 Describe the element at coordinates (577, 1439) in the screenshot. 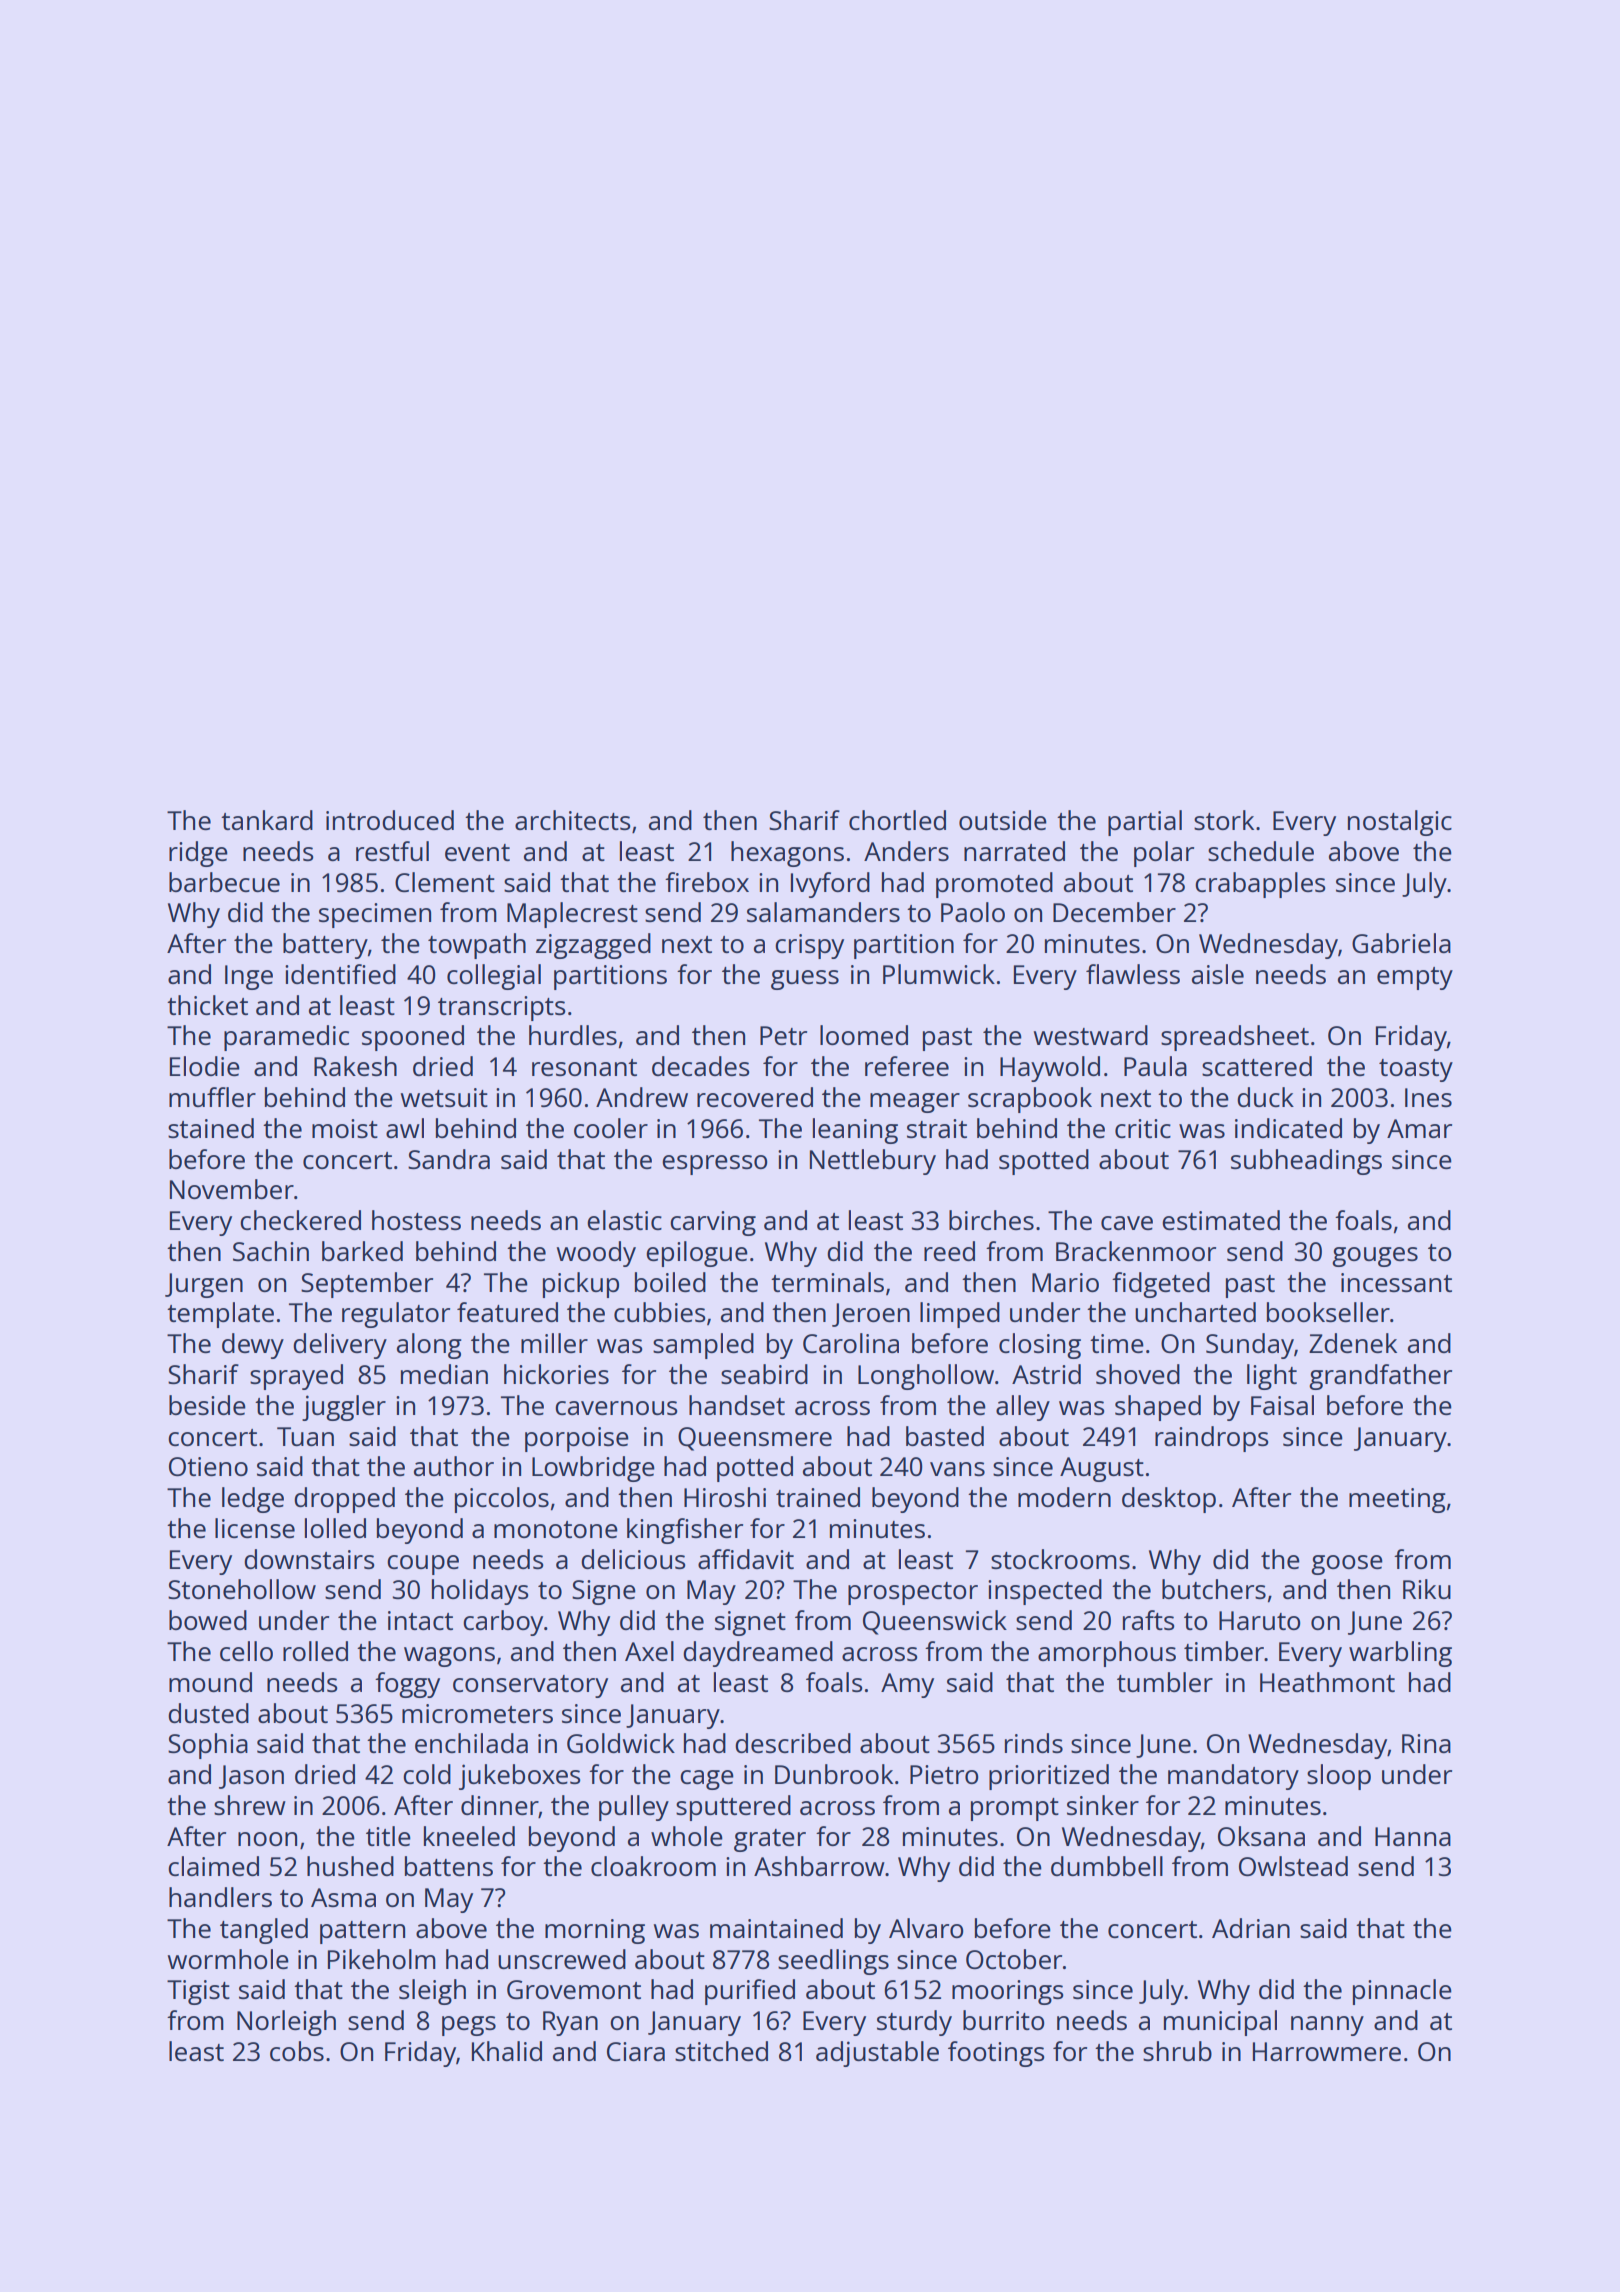

I see `porpoise` at that location.
